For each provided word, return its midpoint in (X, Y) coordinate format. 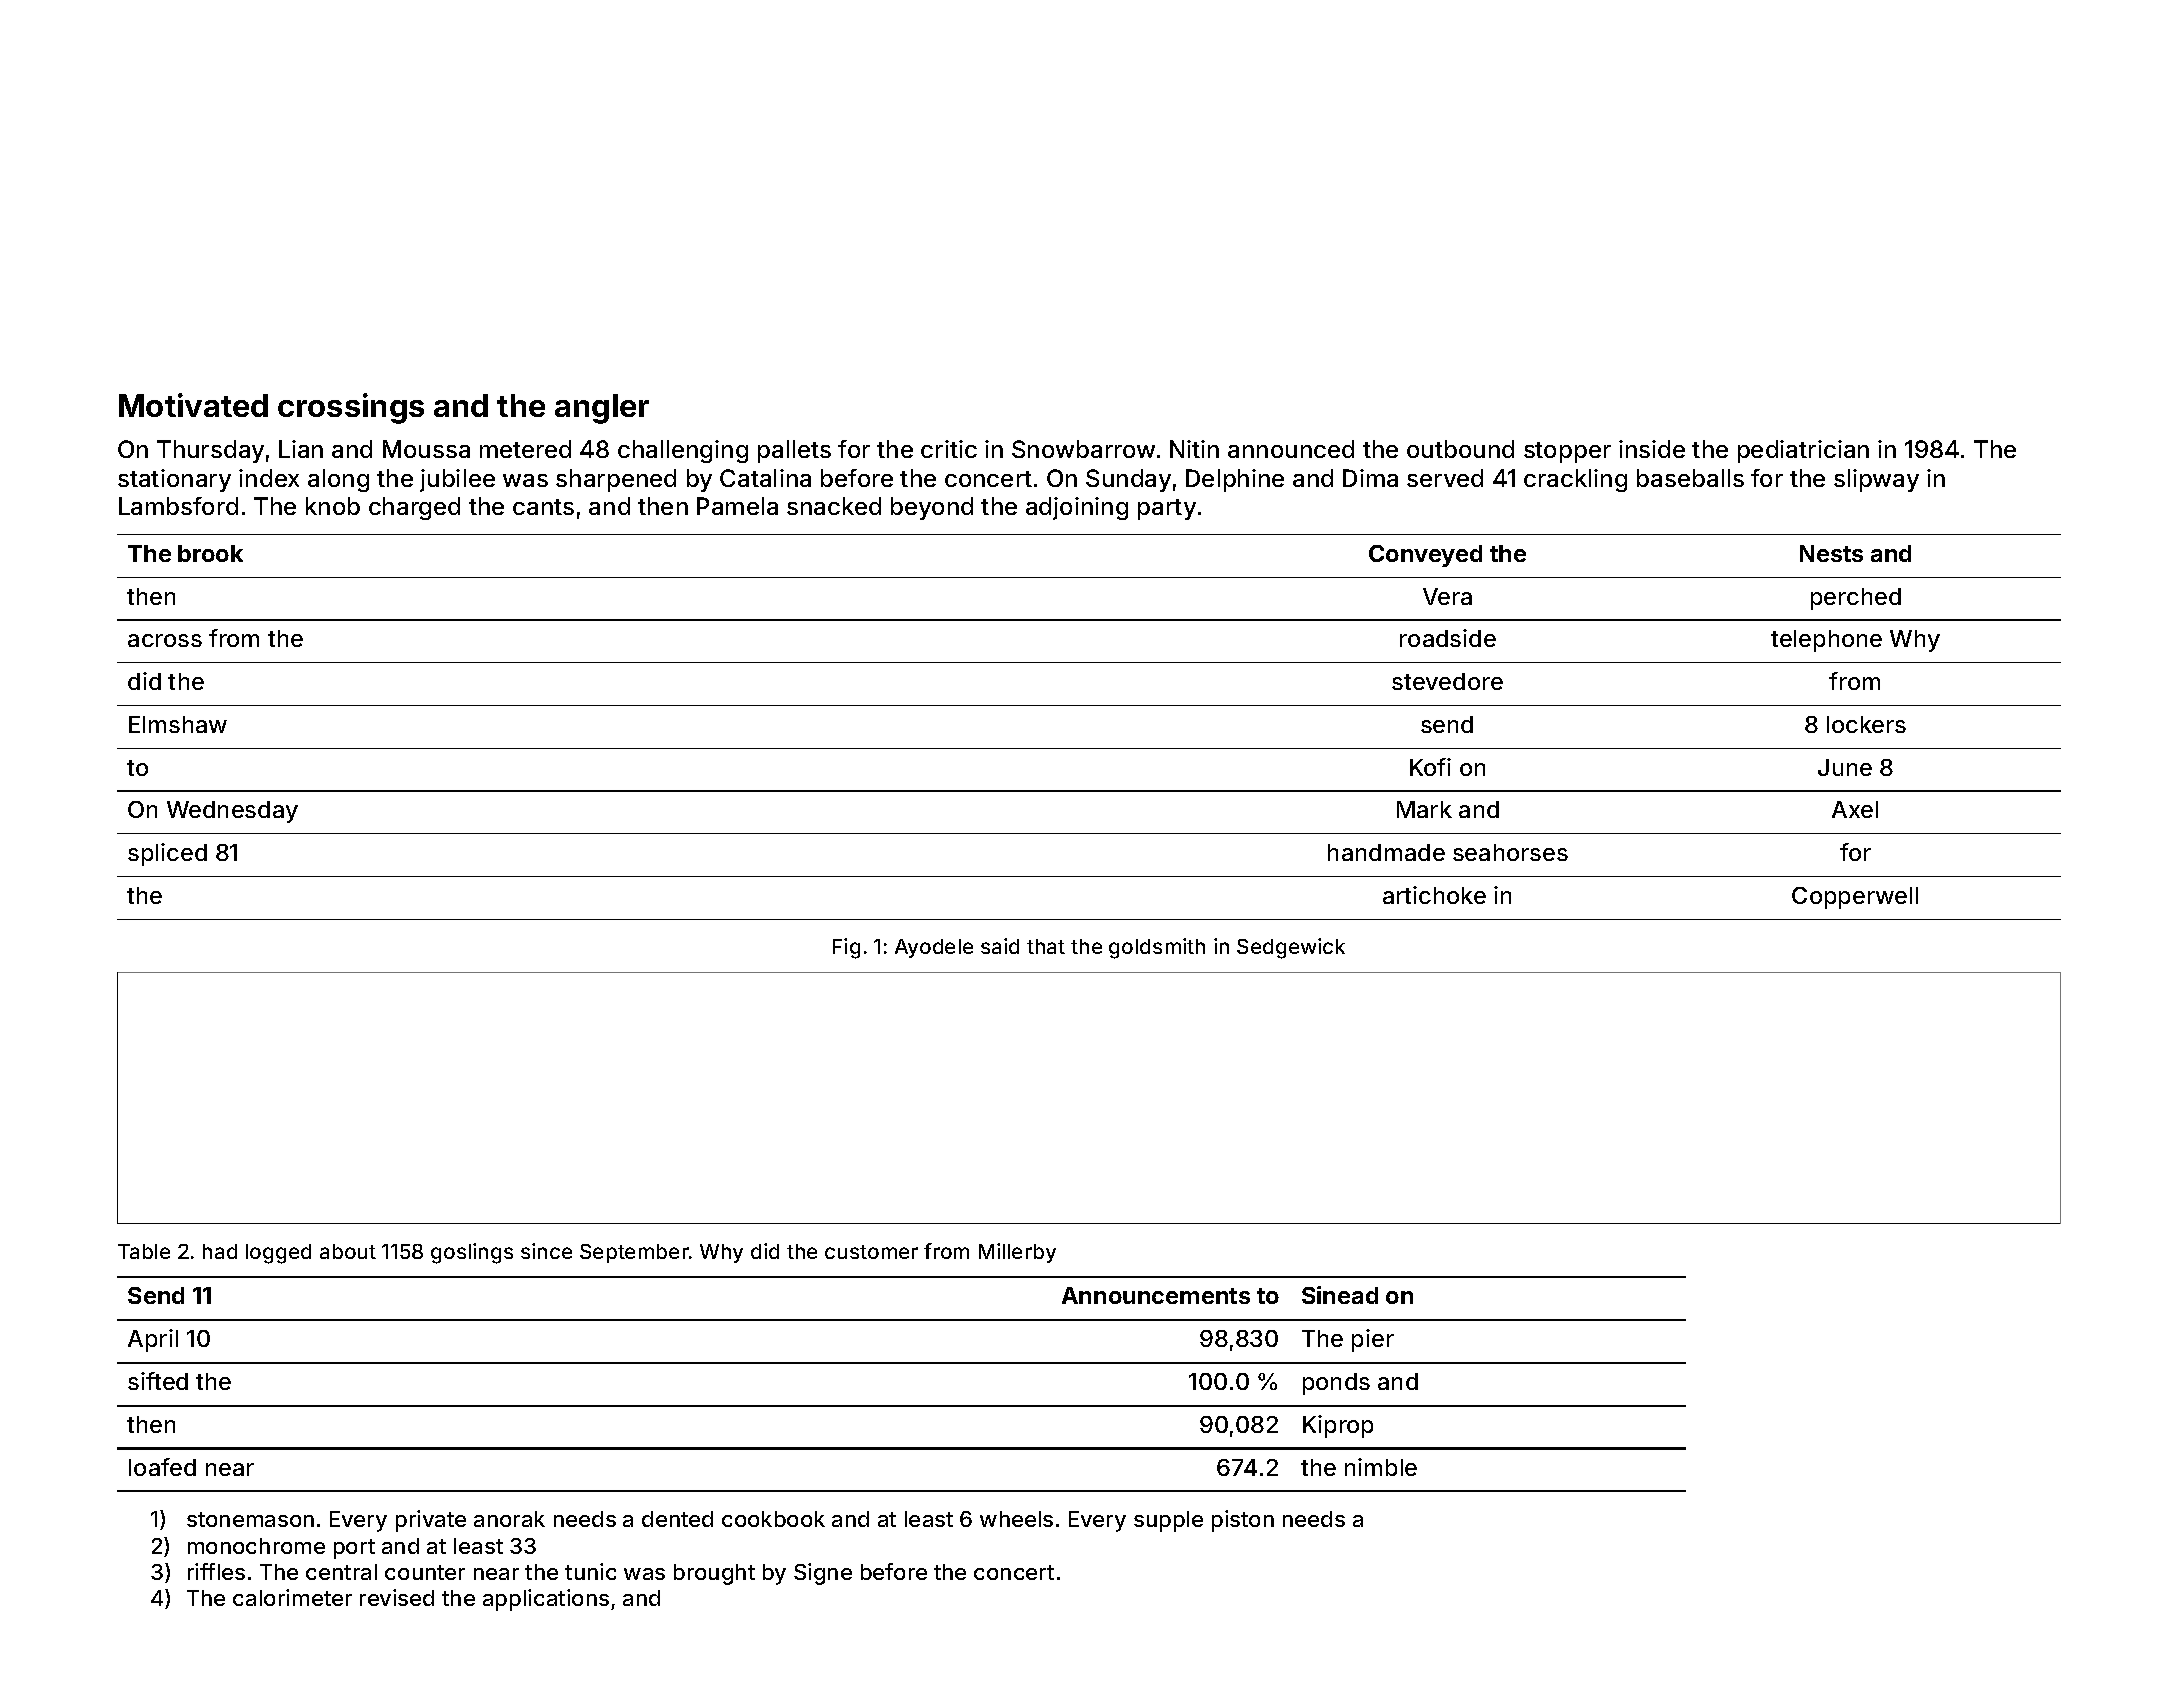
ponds (1336, 1384)
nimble (1381, 1467)
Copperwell (1855, 898)
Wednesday (232, 812)
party (1167, 509)
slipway (1876, 480)
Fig (846, 948)
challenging (683, 451)
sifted (158, 1381)
